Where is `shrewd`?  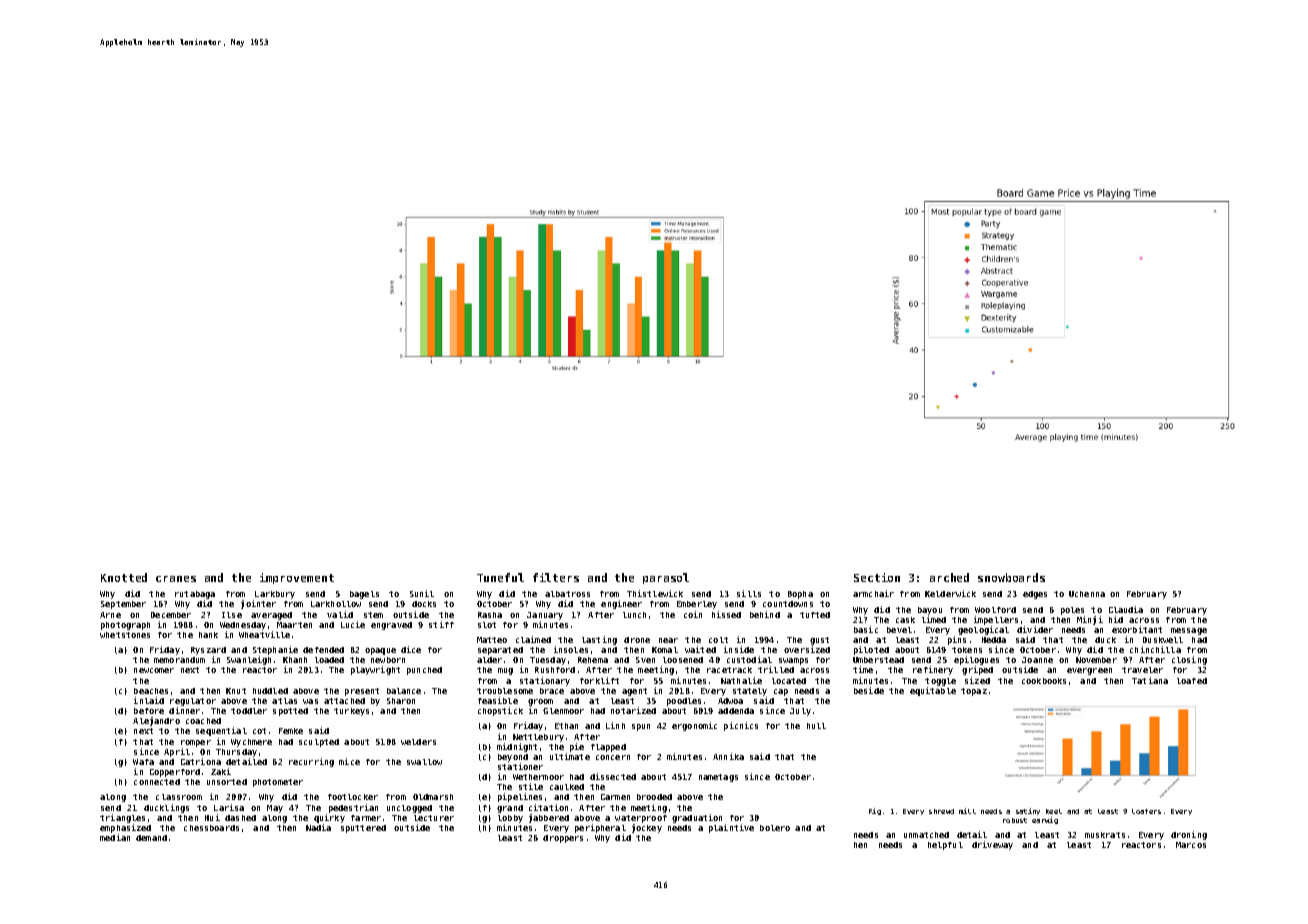 shrewd is located at coordinates (941, 811).
